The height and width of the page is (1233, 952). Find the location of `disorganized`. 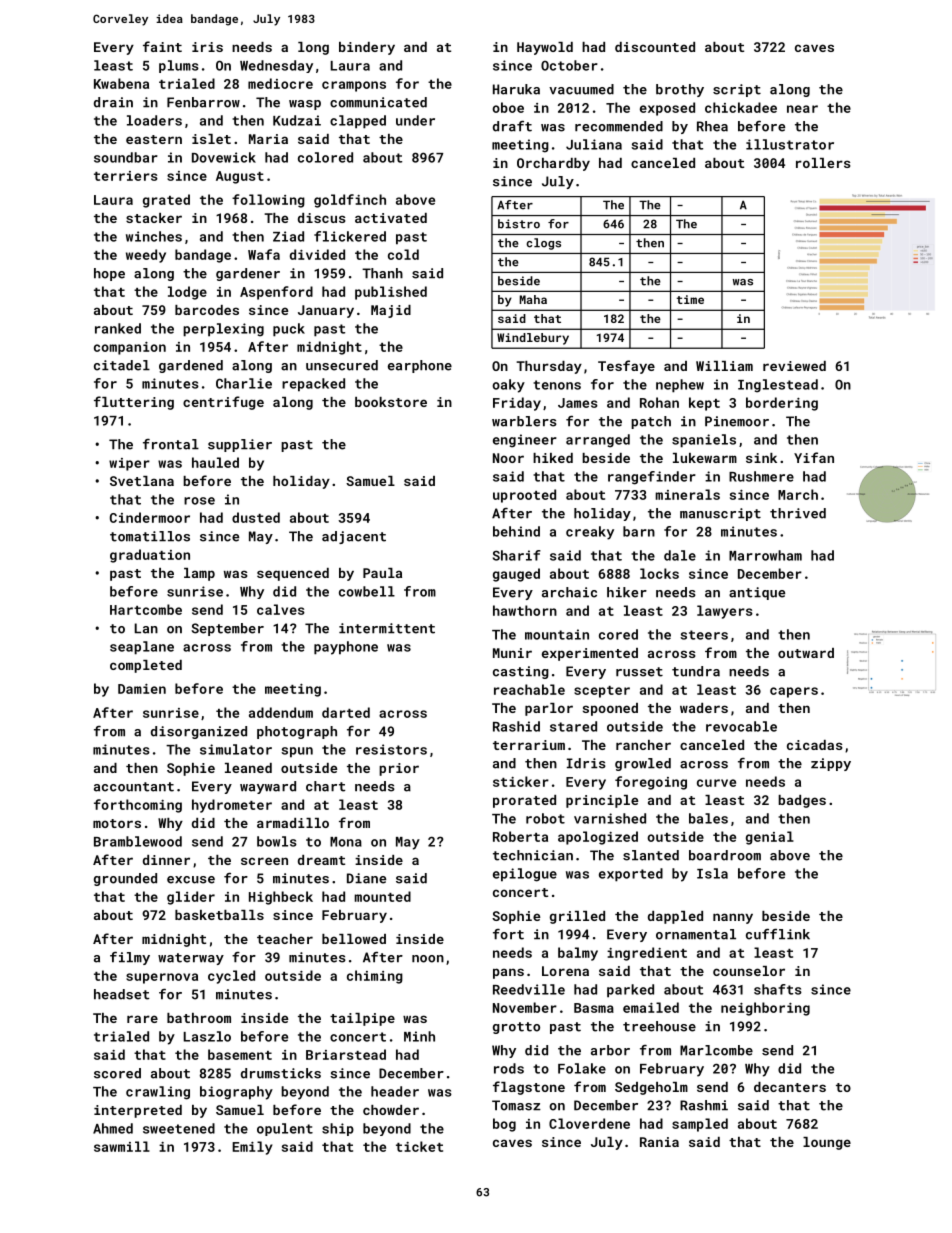

disorganized is located at coordinates (199, 732).
